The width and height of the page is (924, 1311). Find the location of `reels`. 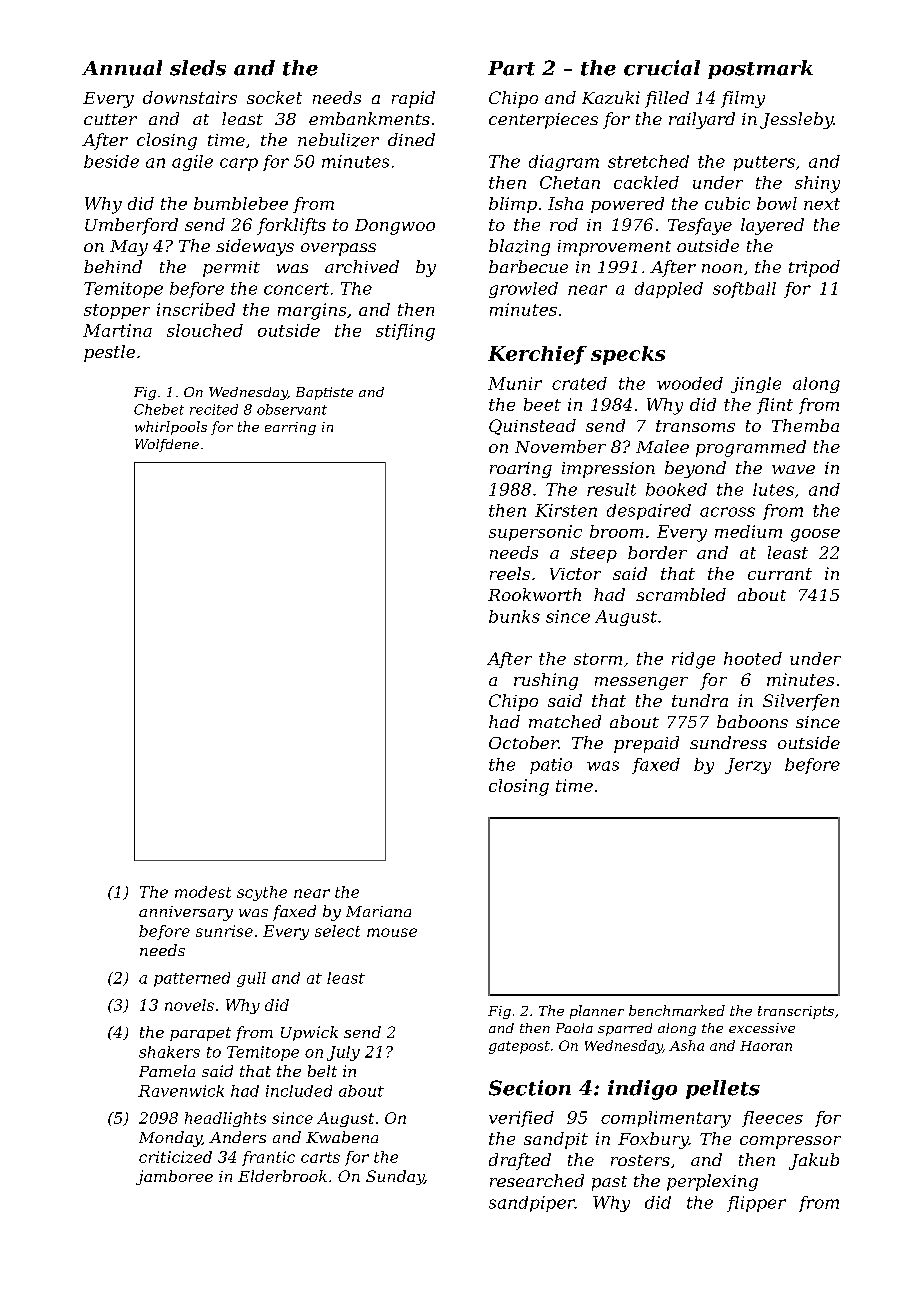

reels is located at coordinates (510, 573).
